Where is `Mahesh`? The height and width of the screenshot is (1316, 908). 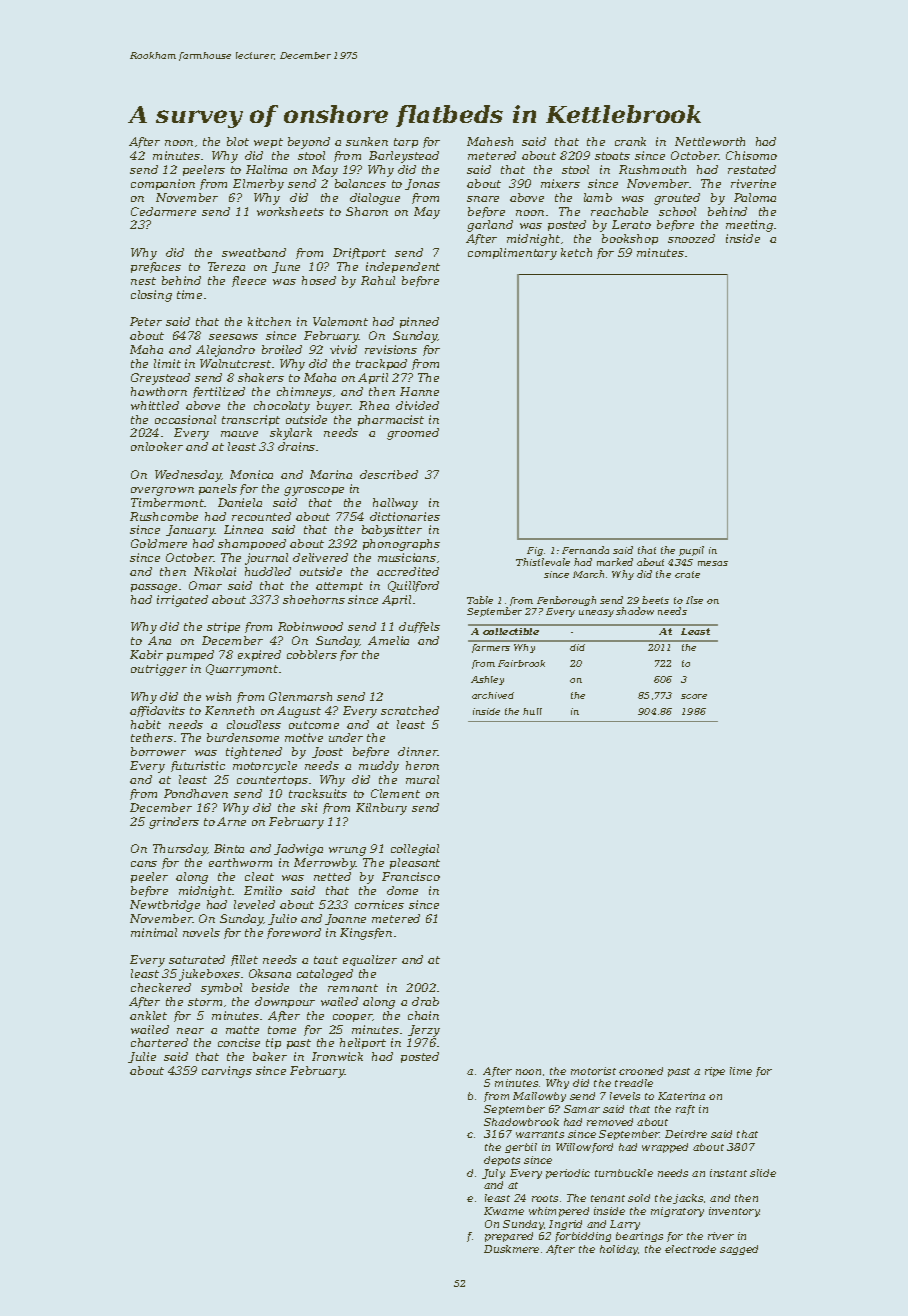 Mahesh is located at coordinates (490, 141).
